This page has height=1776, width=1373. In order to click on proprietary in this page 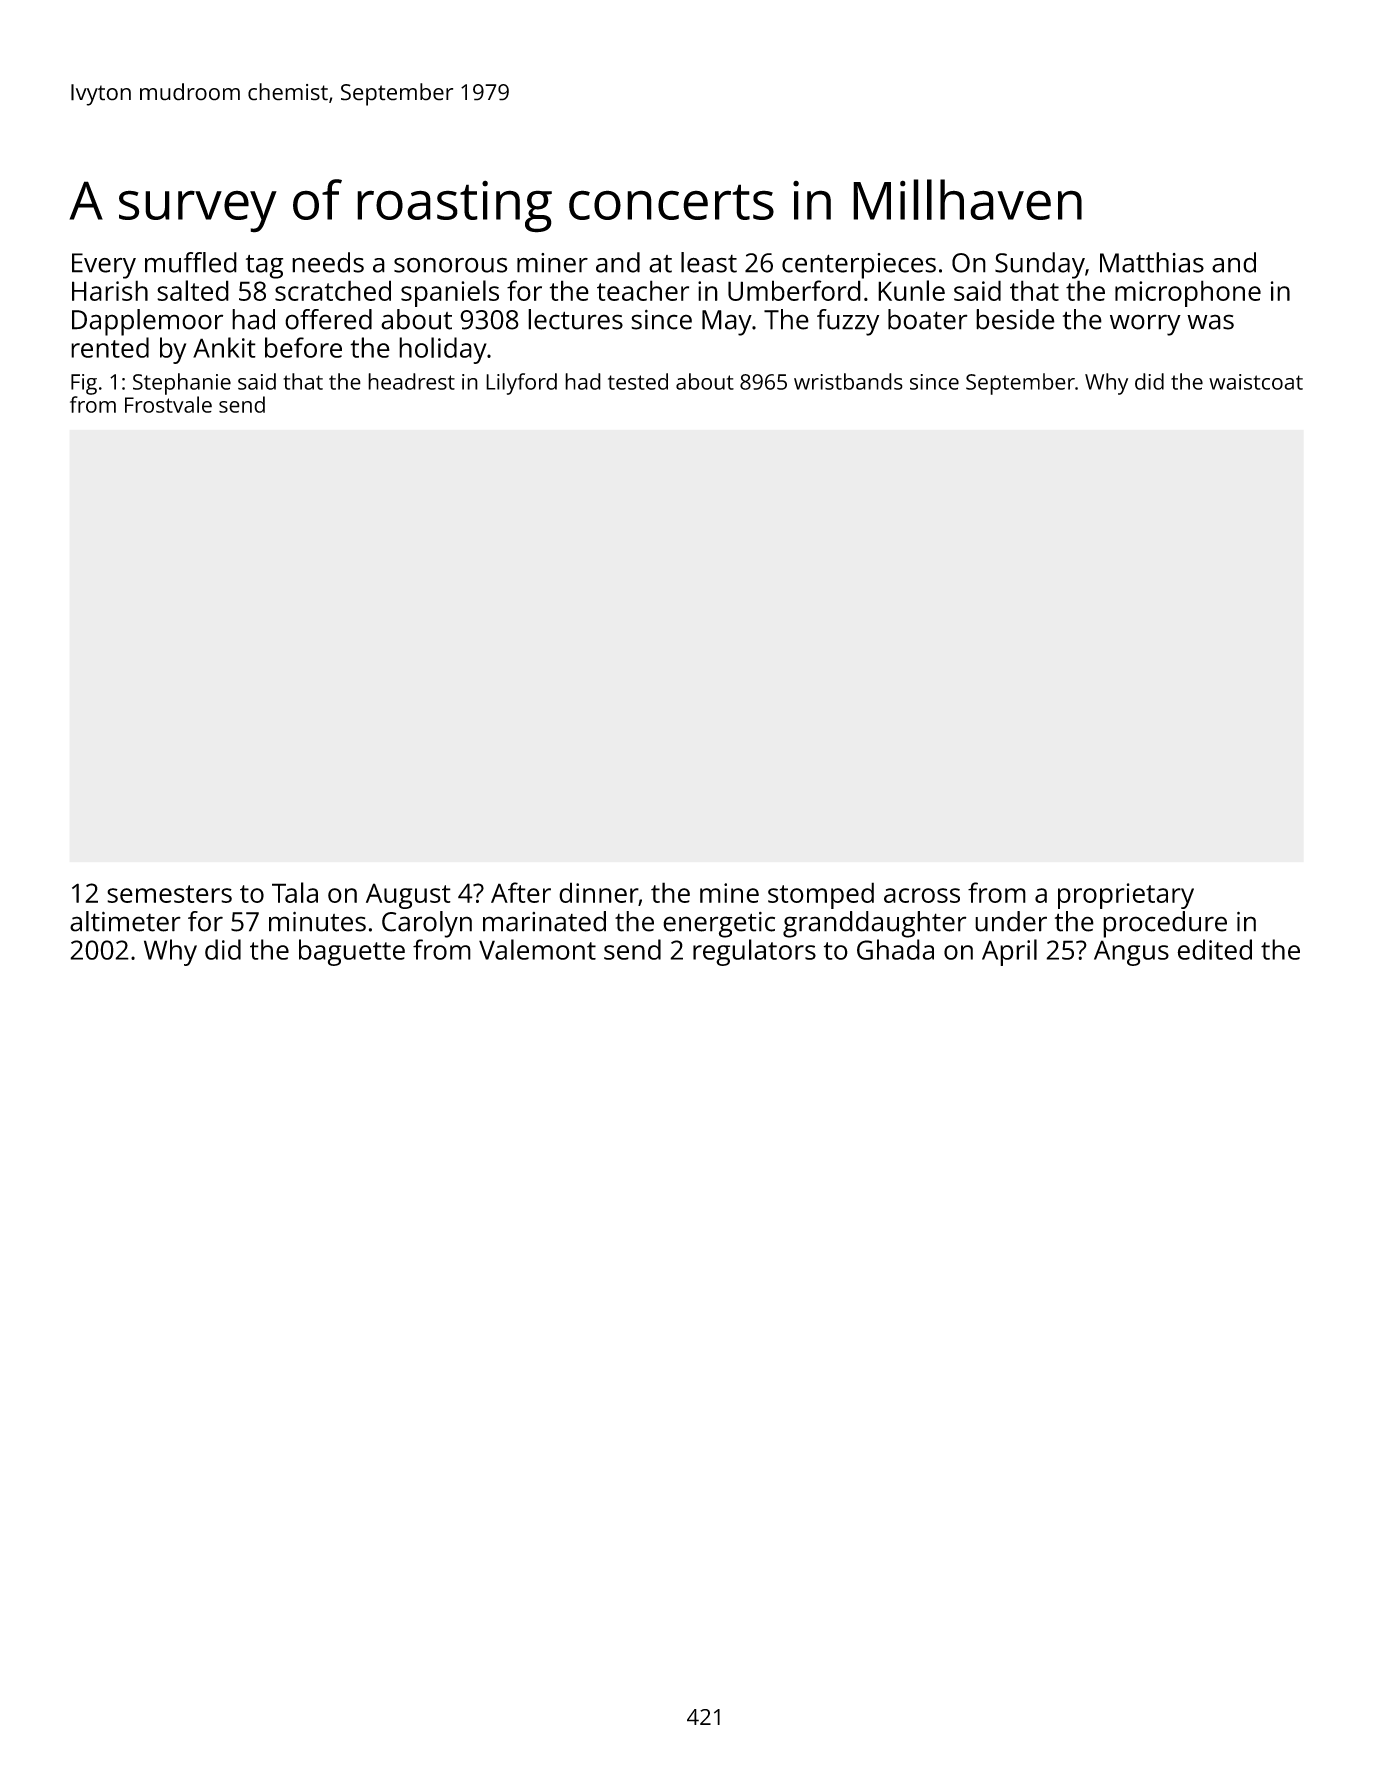, I will do `click(1126, 896)`.
